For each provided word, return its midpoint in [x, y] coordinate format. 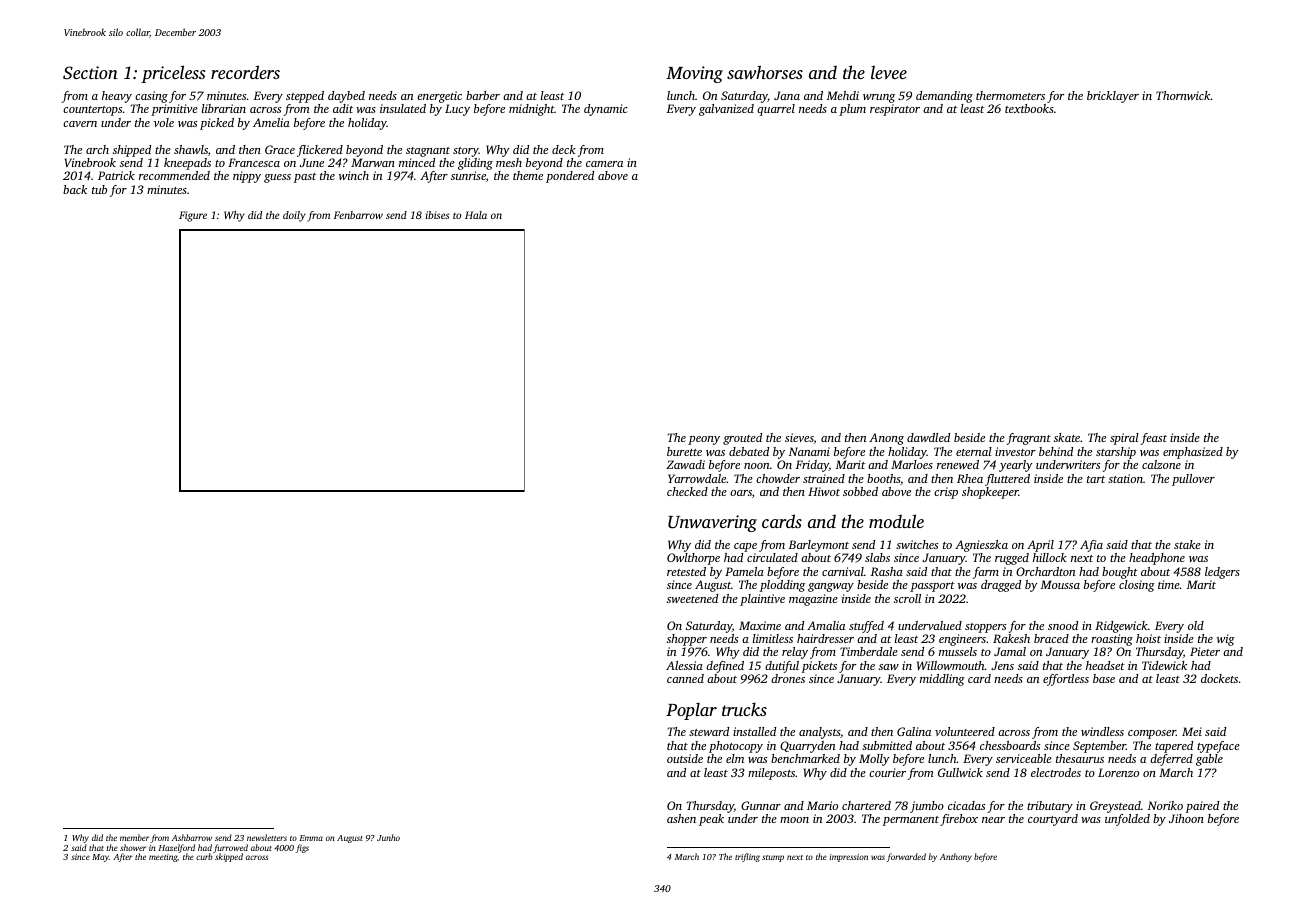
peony [704, 440]
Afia [1091, 546]
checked [687, 491]
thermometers [1010, 95]
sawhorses [765, 72]
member [134, 837]
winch [354, 175]
